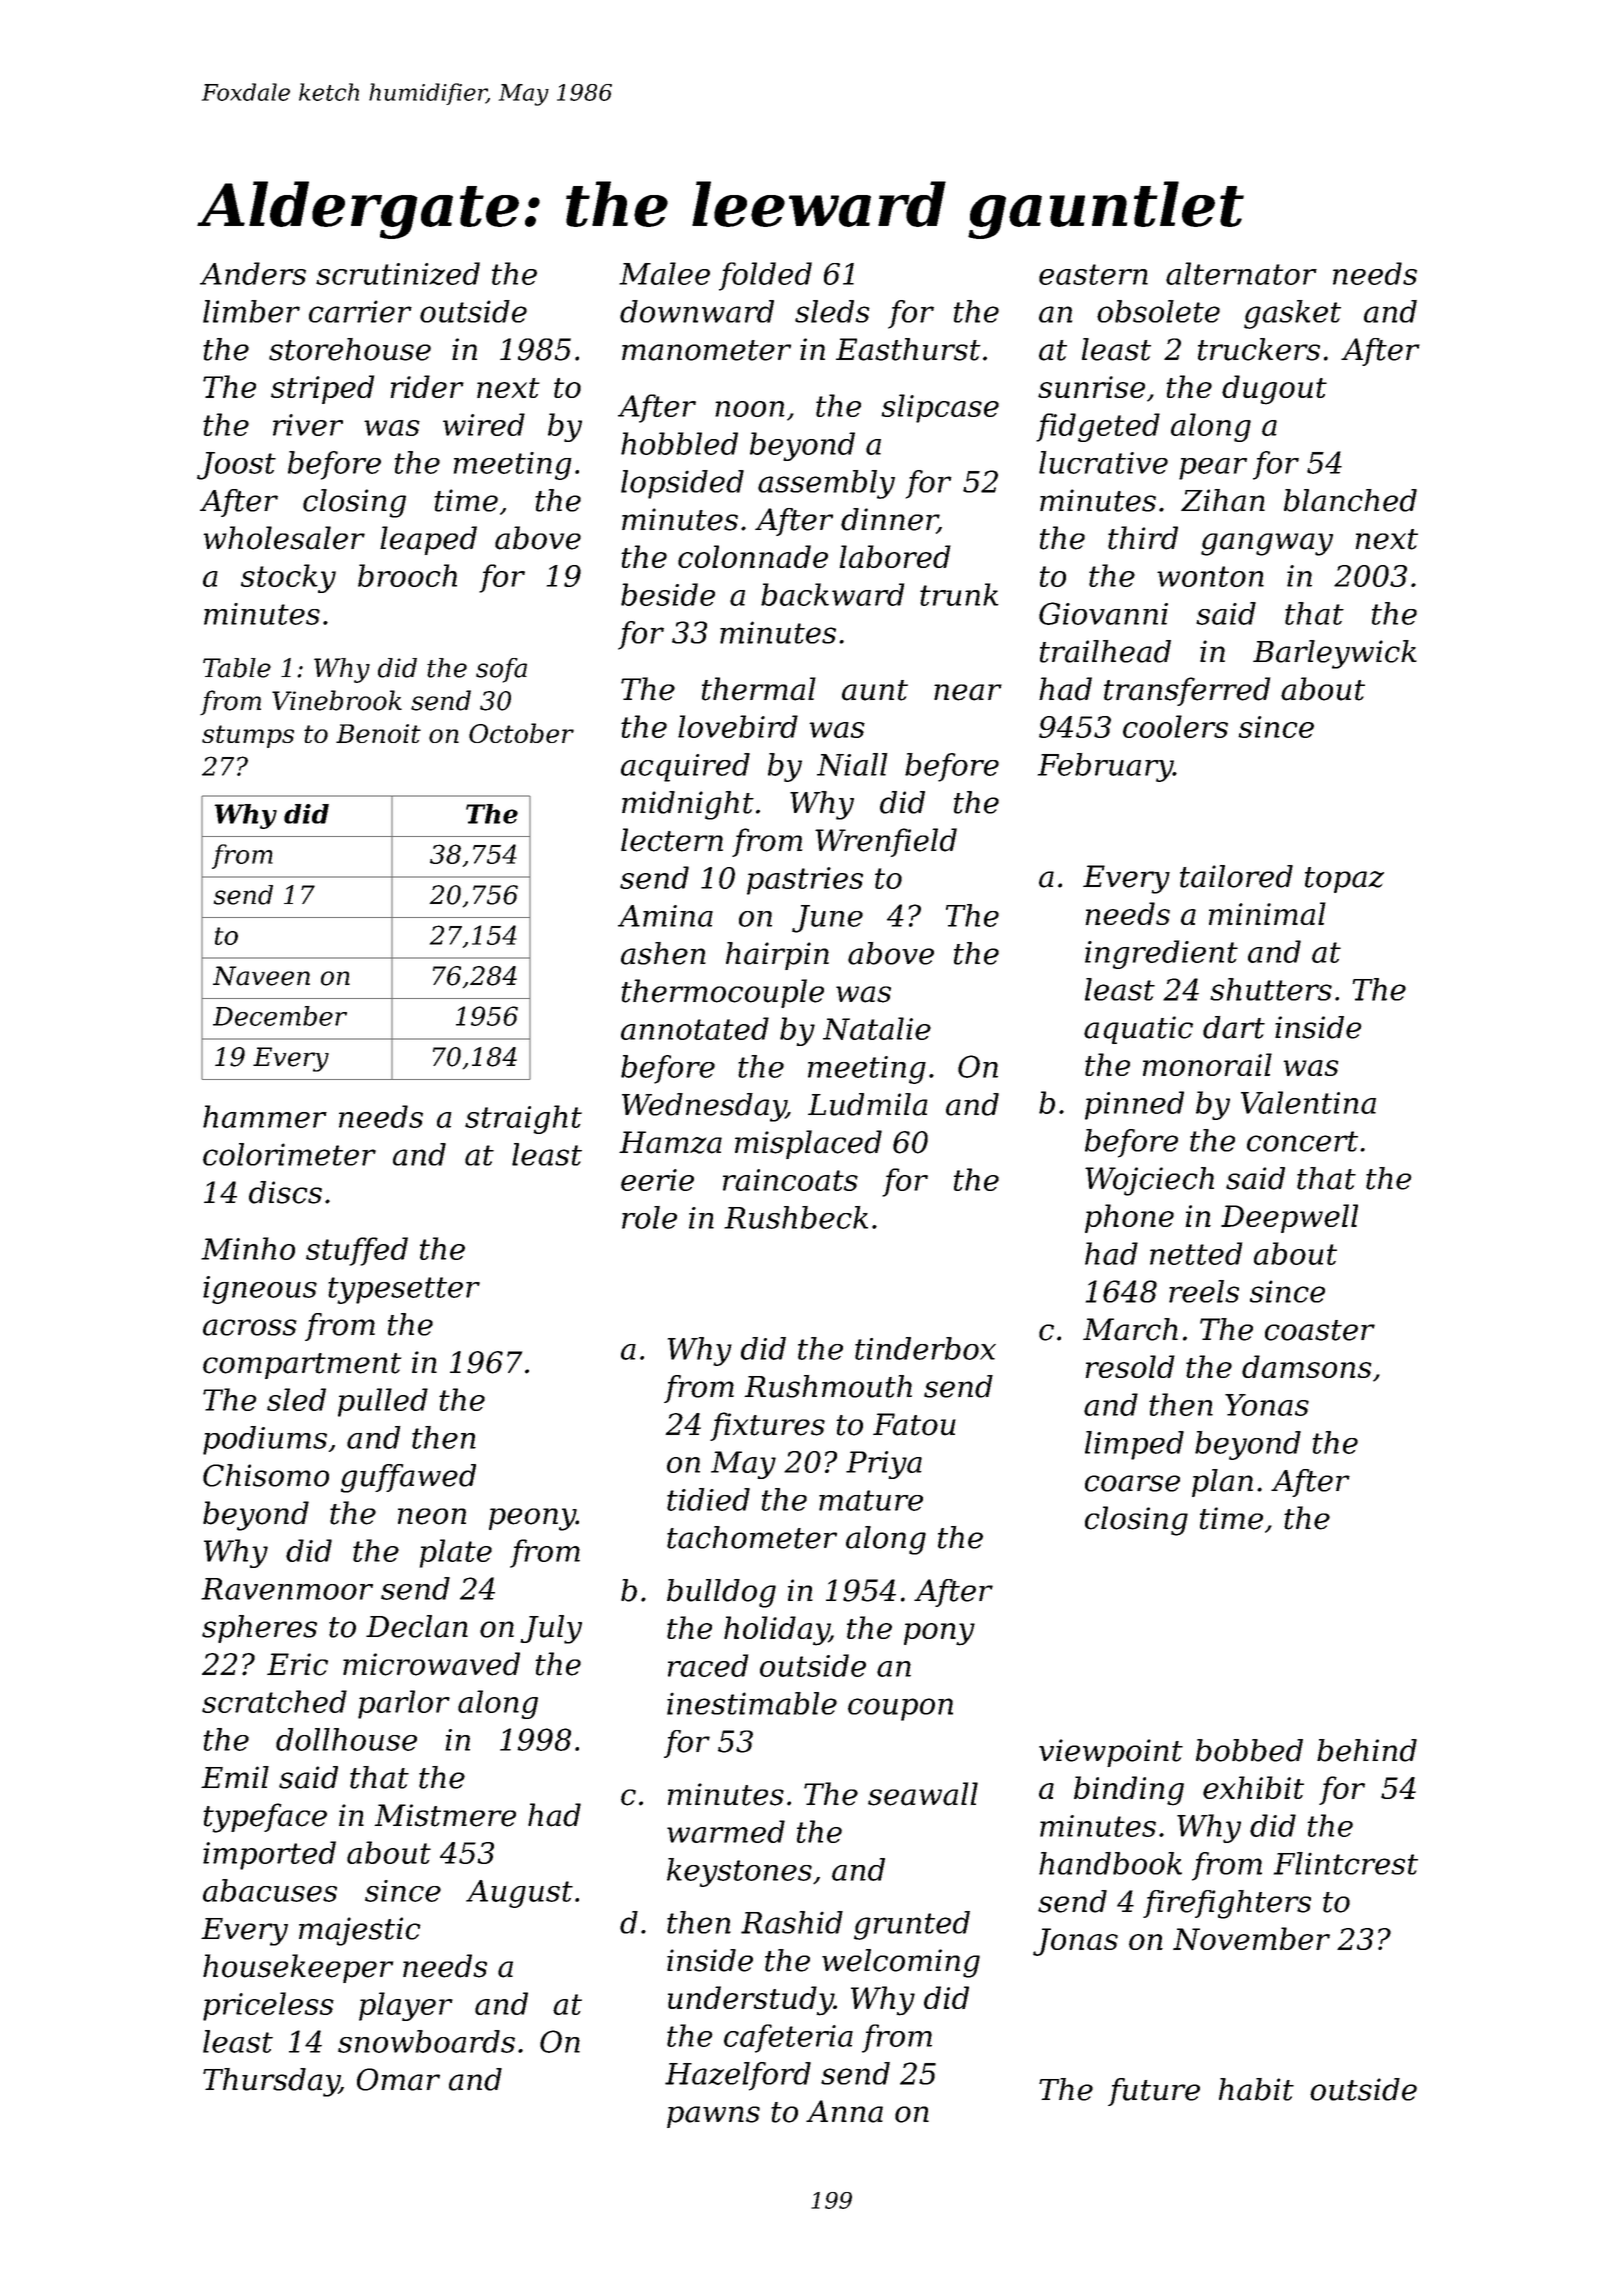 The width and height of the page is (1620, 2292). I want to click on Anna, so click(844, 2111).
